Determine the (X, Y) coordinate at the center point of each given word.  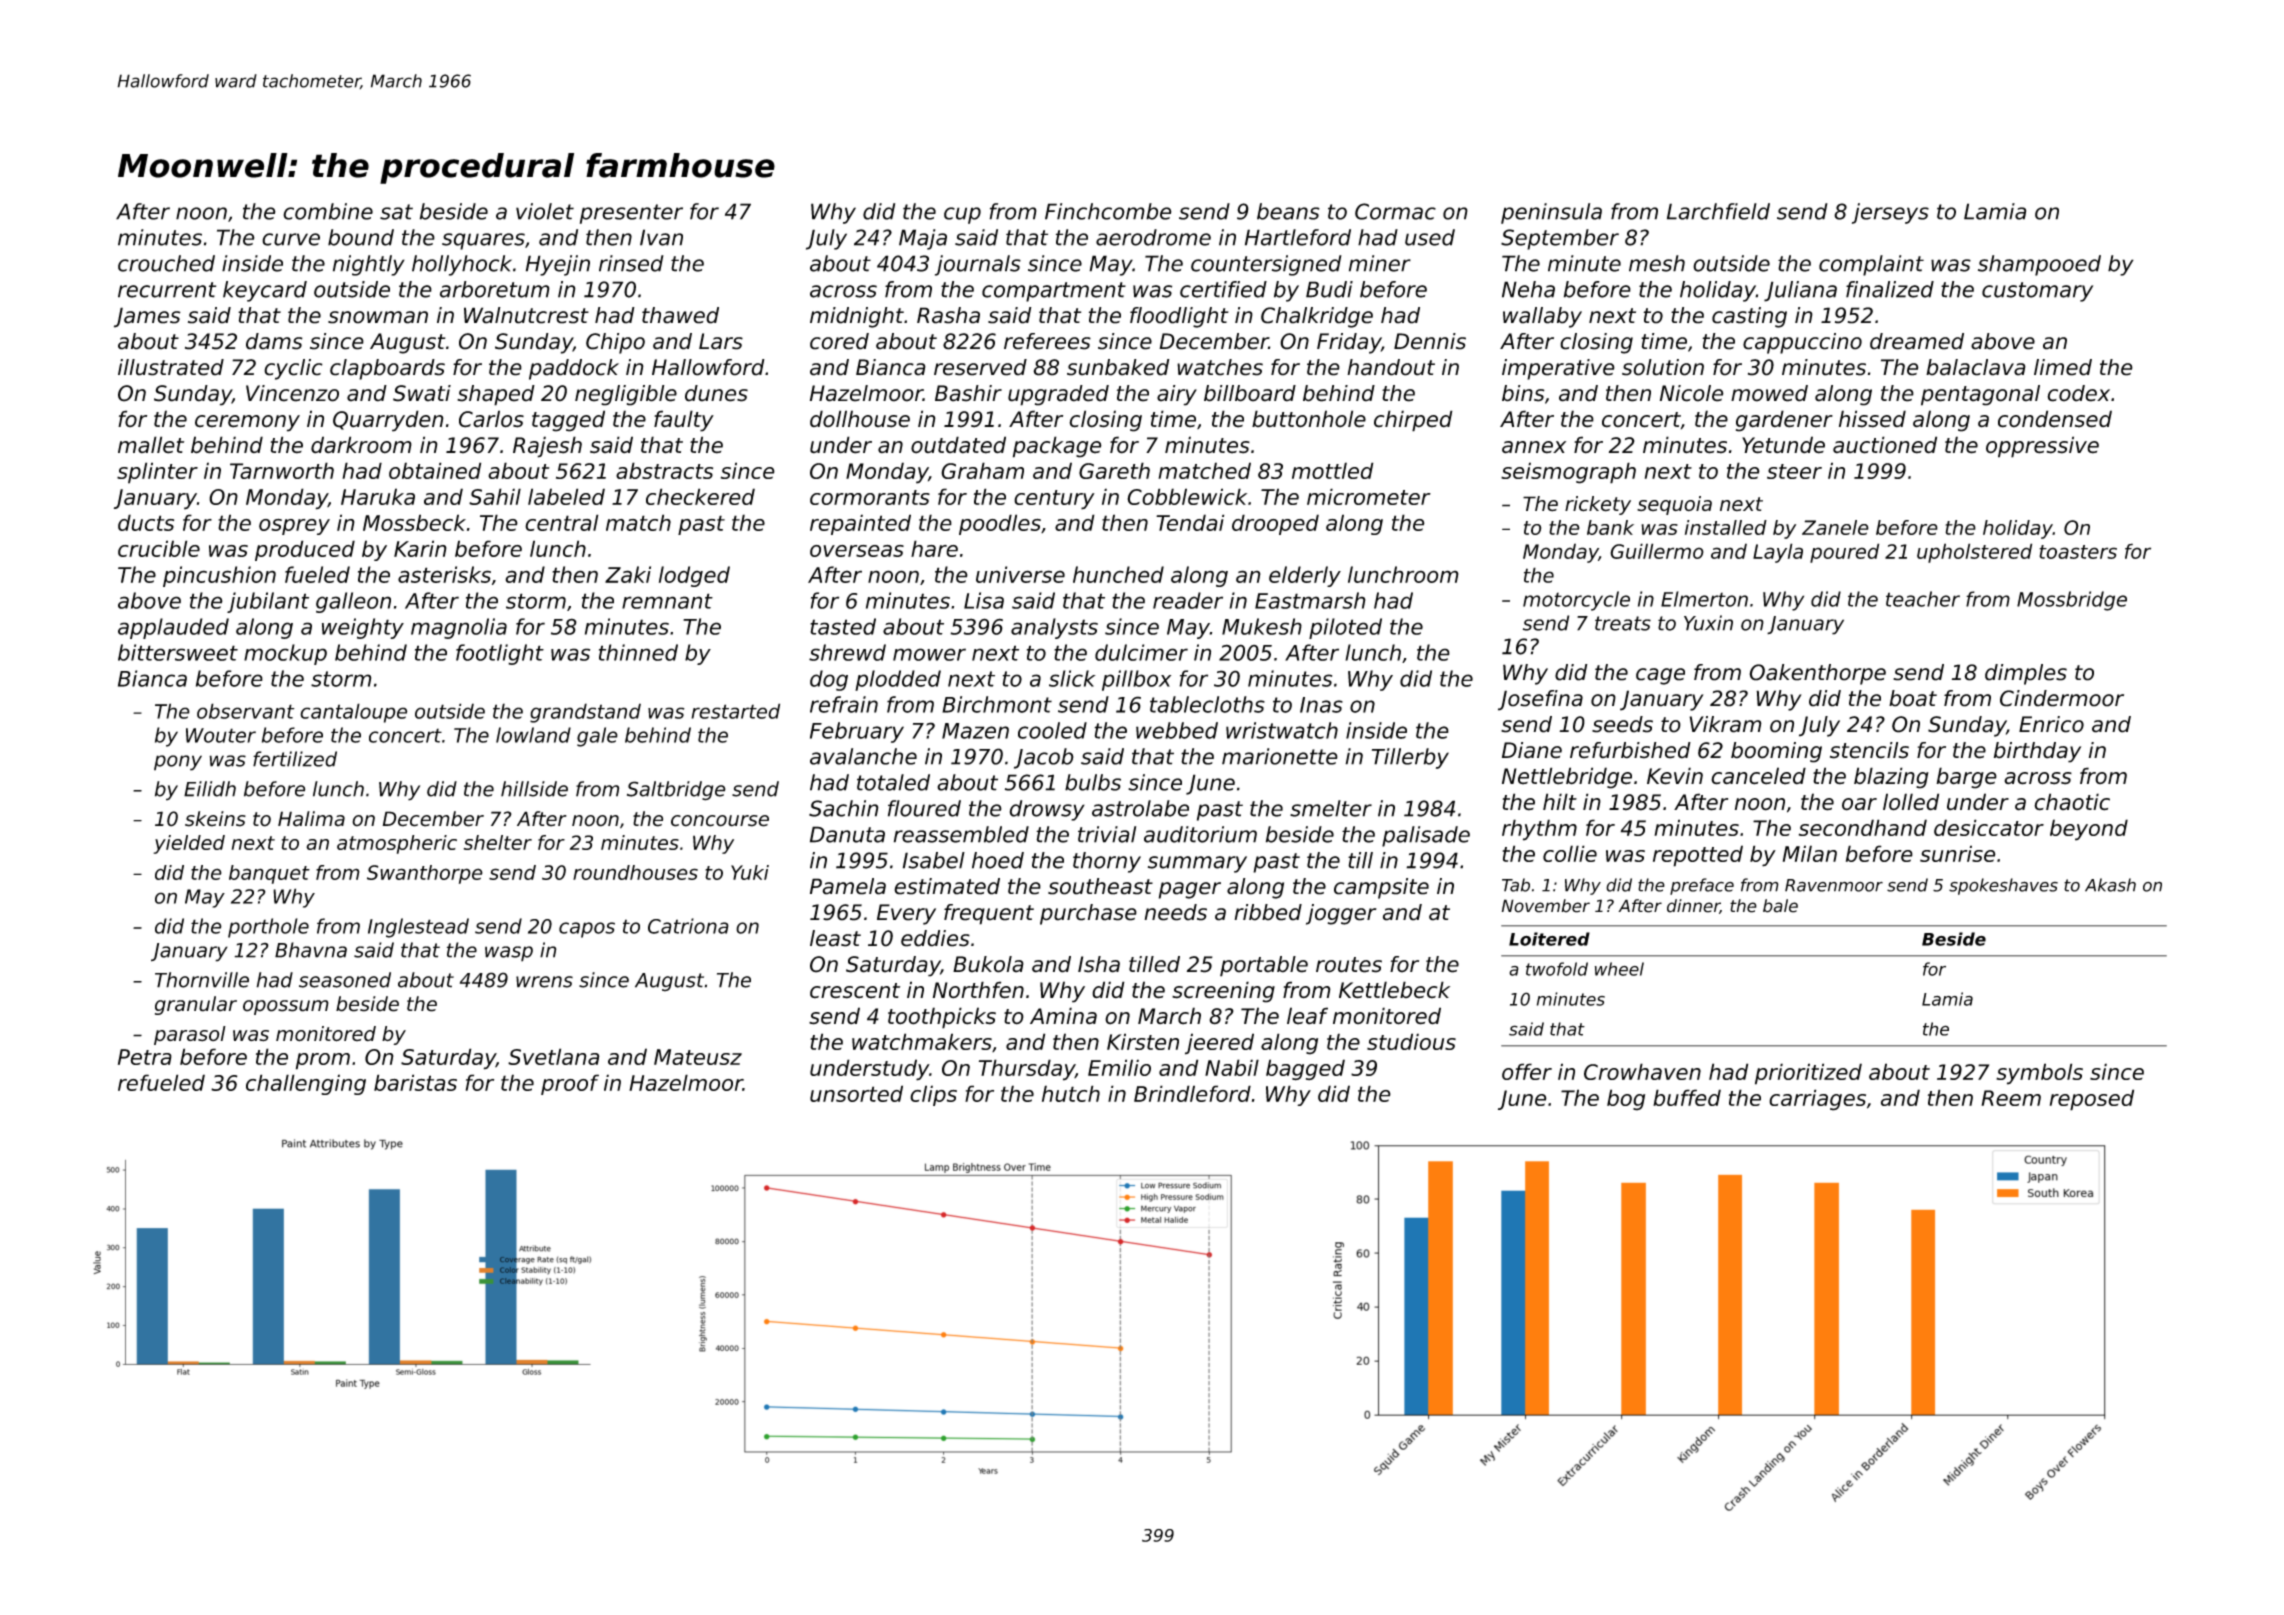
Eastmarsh (1310, 600)
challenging (306, 1084)
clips (933, 1095)
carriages (1817, 1100)
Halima (311, 819)
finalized (1890, 289)
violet (545, 211)
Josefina (1540, 700)
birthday (2037, 752)
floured (924, 808)
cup (962, 215)
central (562, 522)
